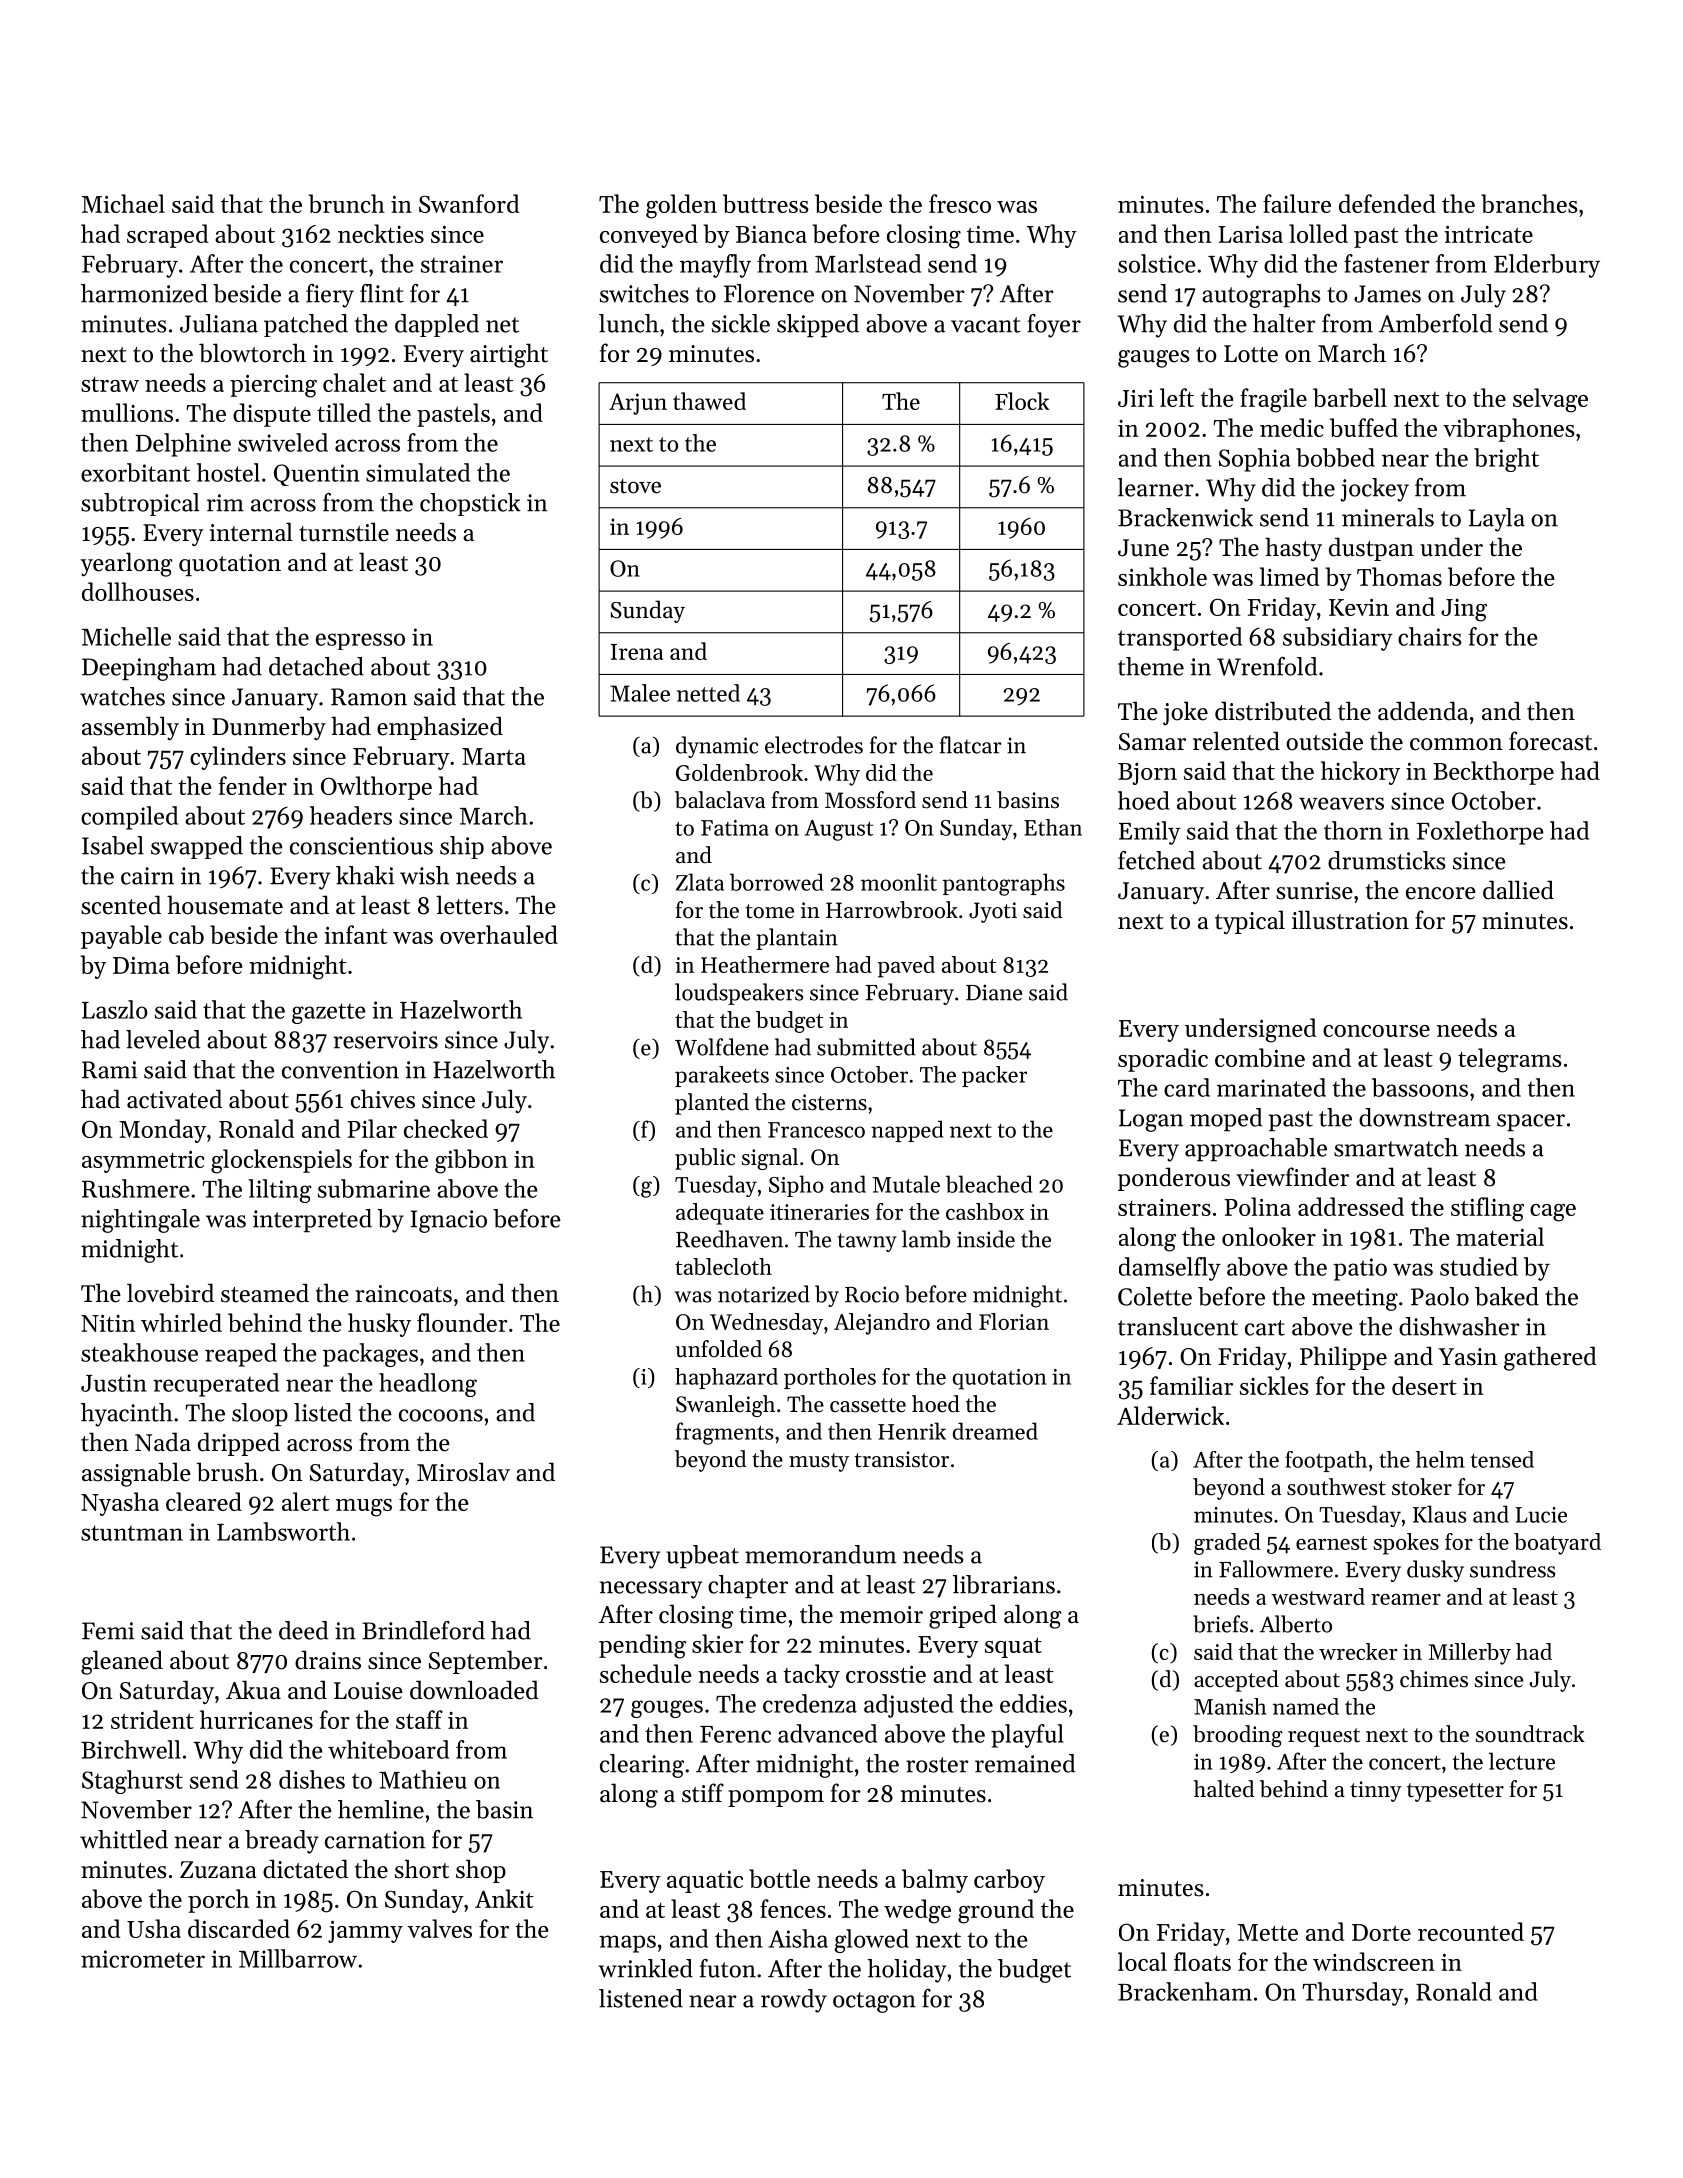 This document has width=1683, height=2178. I want to click on plantain, so click(797, 939).
